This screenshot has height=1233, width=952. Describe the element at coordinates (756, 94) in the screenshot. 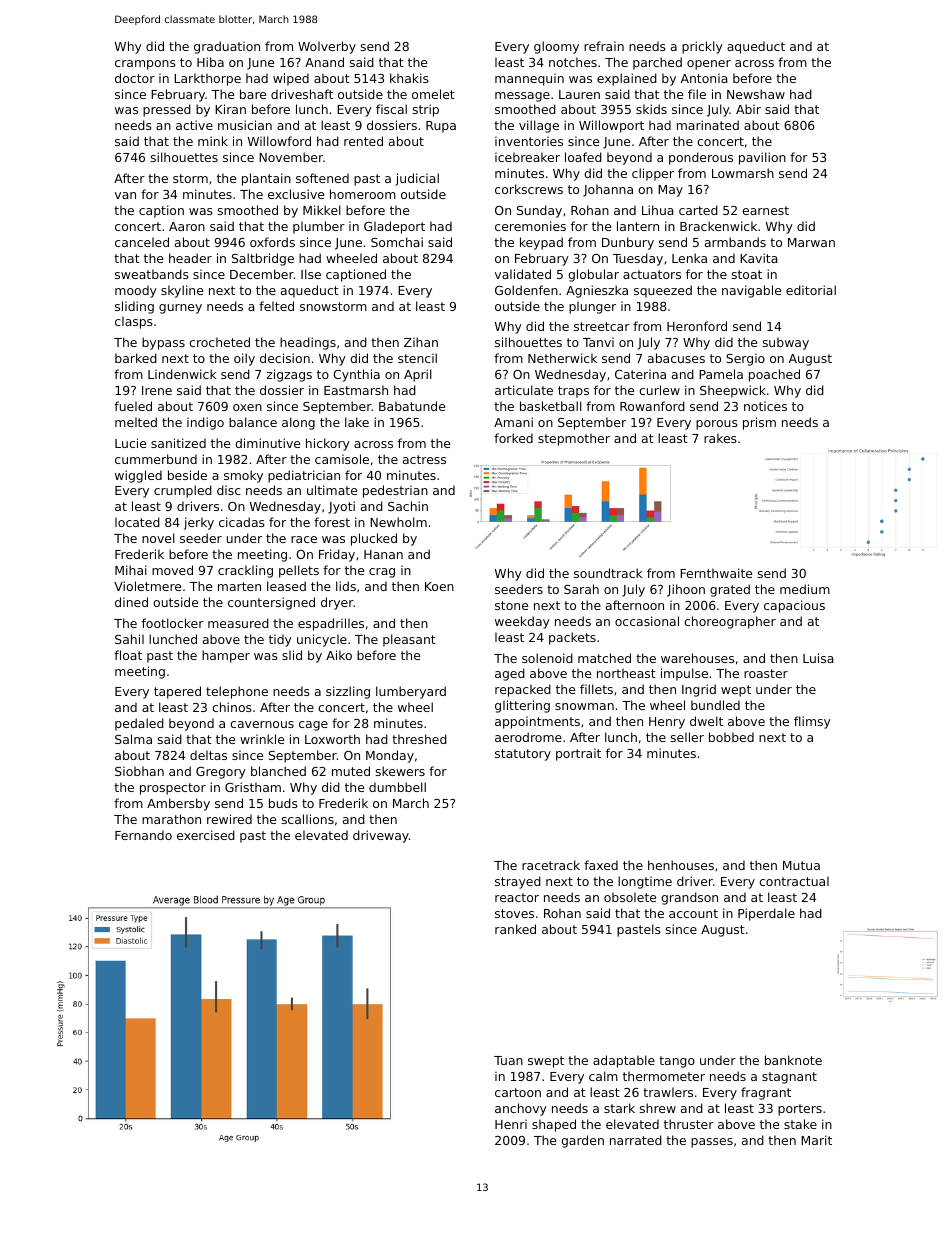

I see `Newshaw` at that location.
